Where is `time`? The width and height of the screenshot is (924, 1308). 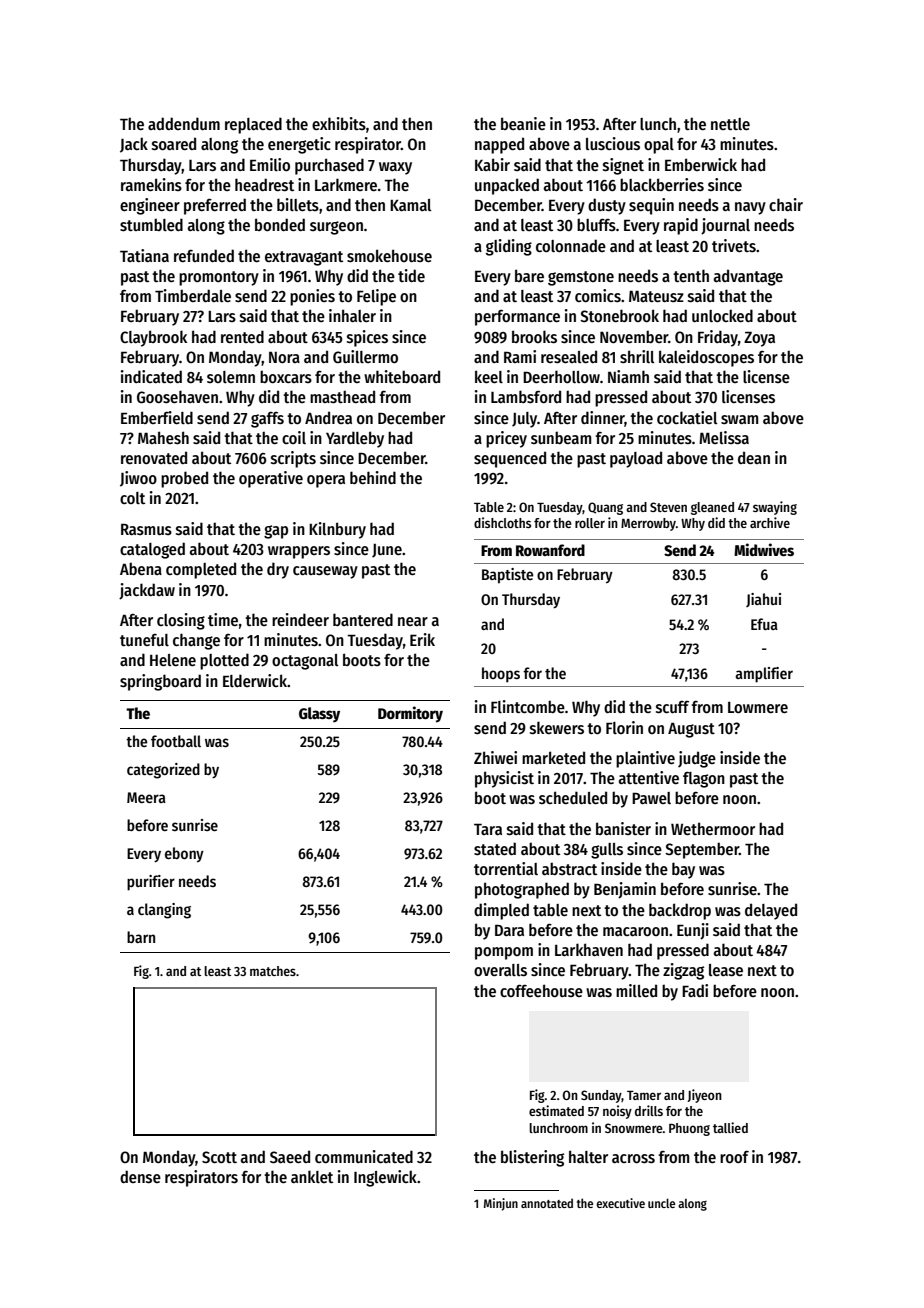
time is located at coordinates (223, 619).
